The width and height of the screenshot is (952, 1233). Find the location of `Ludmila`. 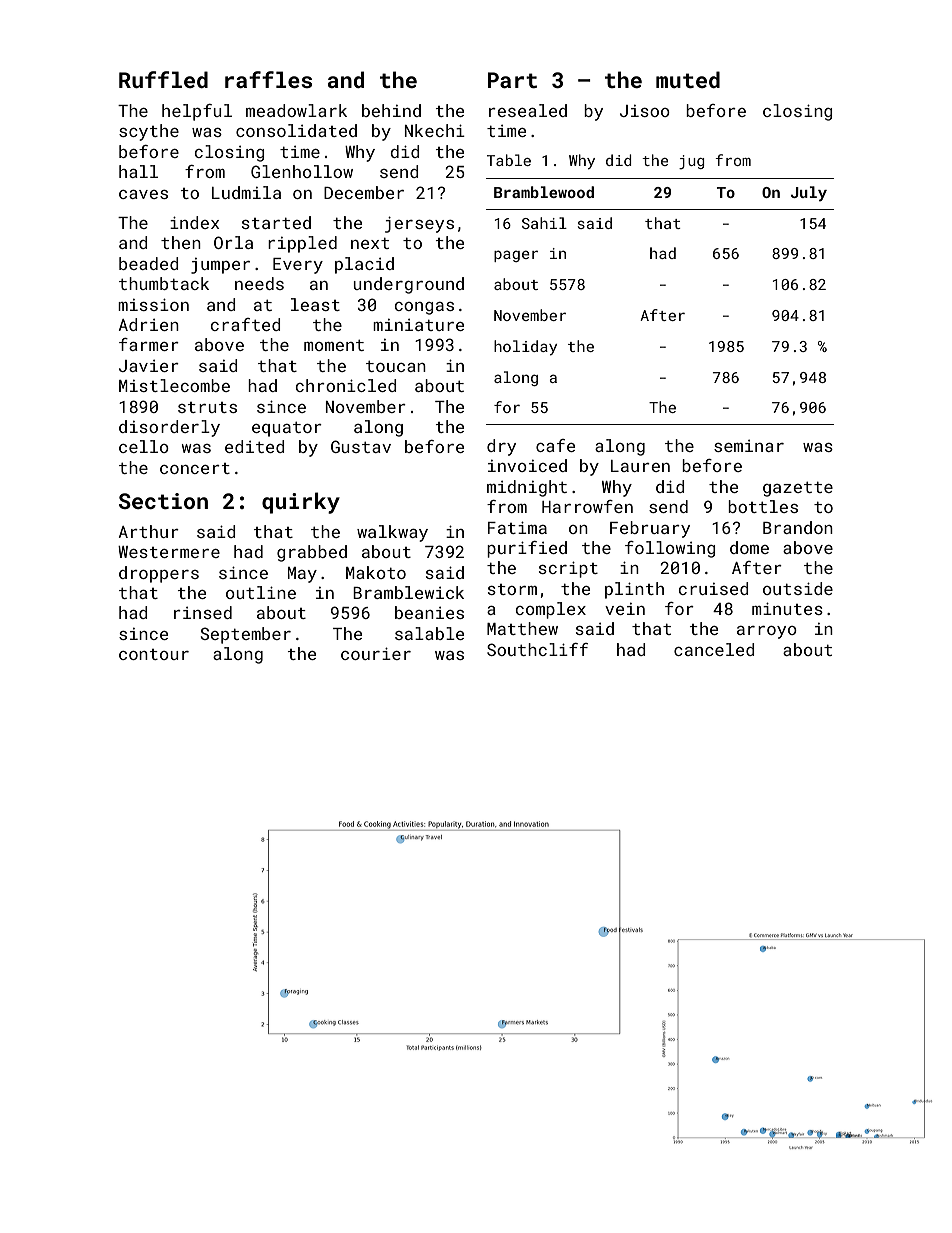

Ludmila is located at coordinates (246, 192).
